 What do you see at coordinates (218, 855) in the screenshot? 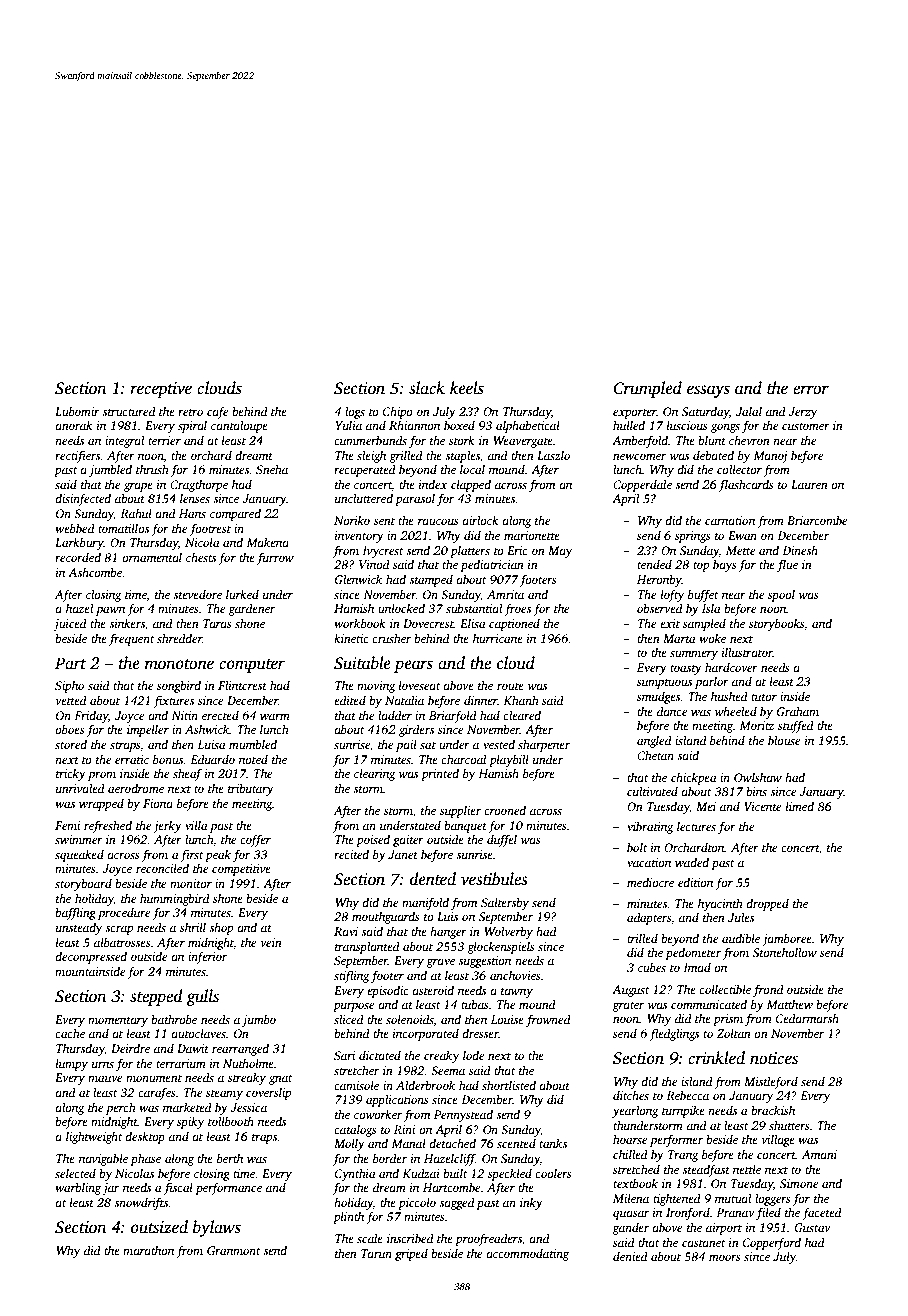
I see `peak` at bounding box center [218, 855].
